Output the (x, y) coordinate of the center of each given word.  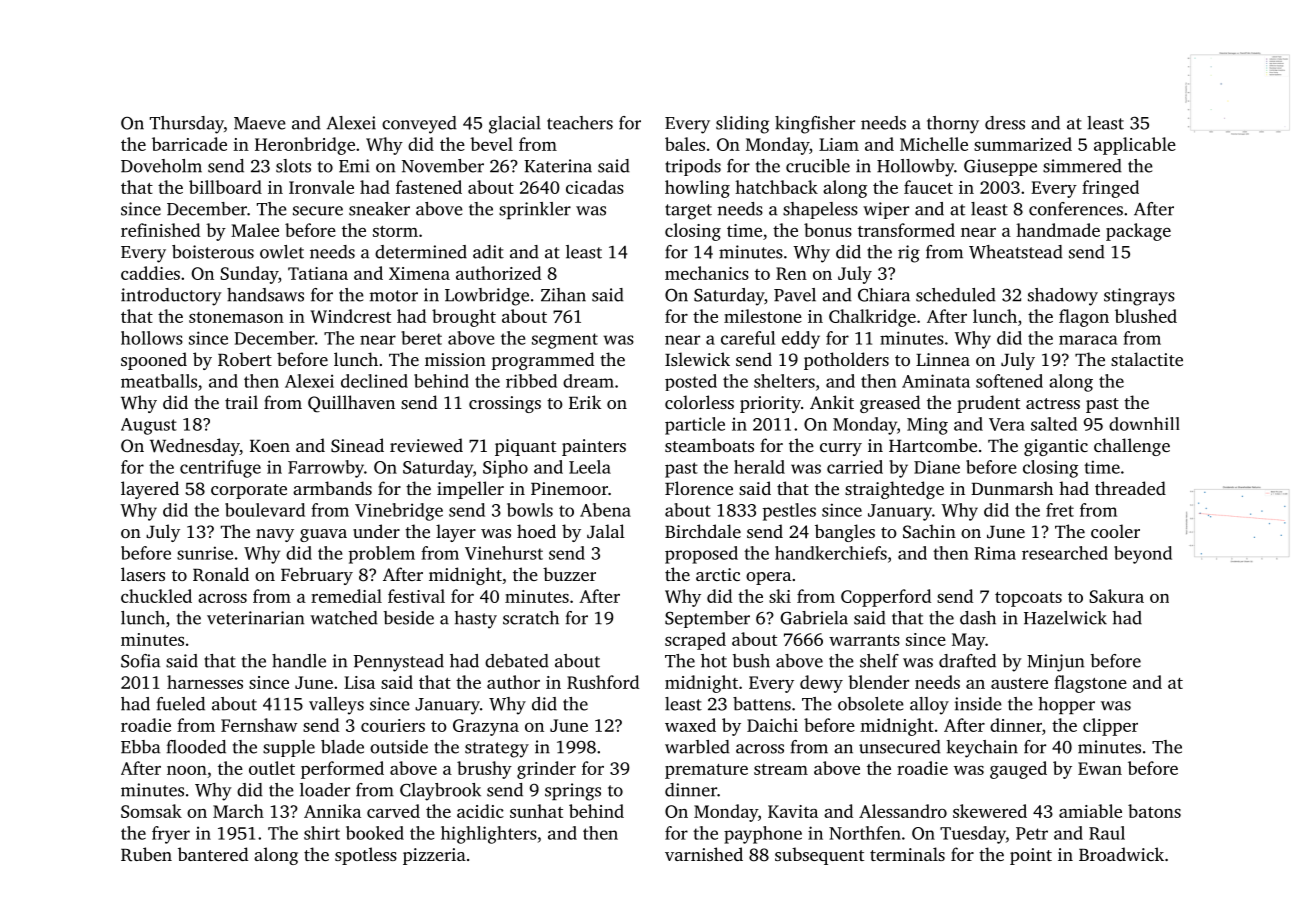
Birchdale (703, 531)
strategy (497, 750)
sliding (742, 125)
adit (488, 252)
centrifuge (220, 469)
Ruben (146, 854)
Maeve (260, 123)
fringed (1110, 189)
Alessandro (903, 811)
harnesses (205, 682)
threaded (1130, 488)
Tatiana (318, 273)
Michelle (934, 144)
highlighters (489, 835)
